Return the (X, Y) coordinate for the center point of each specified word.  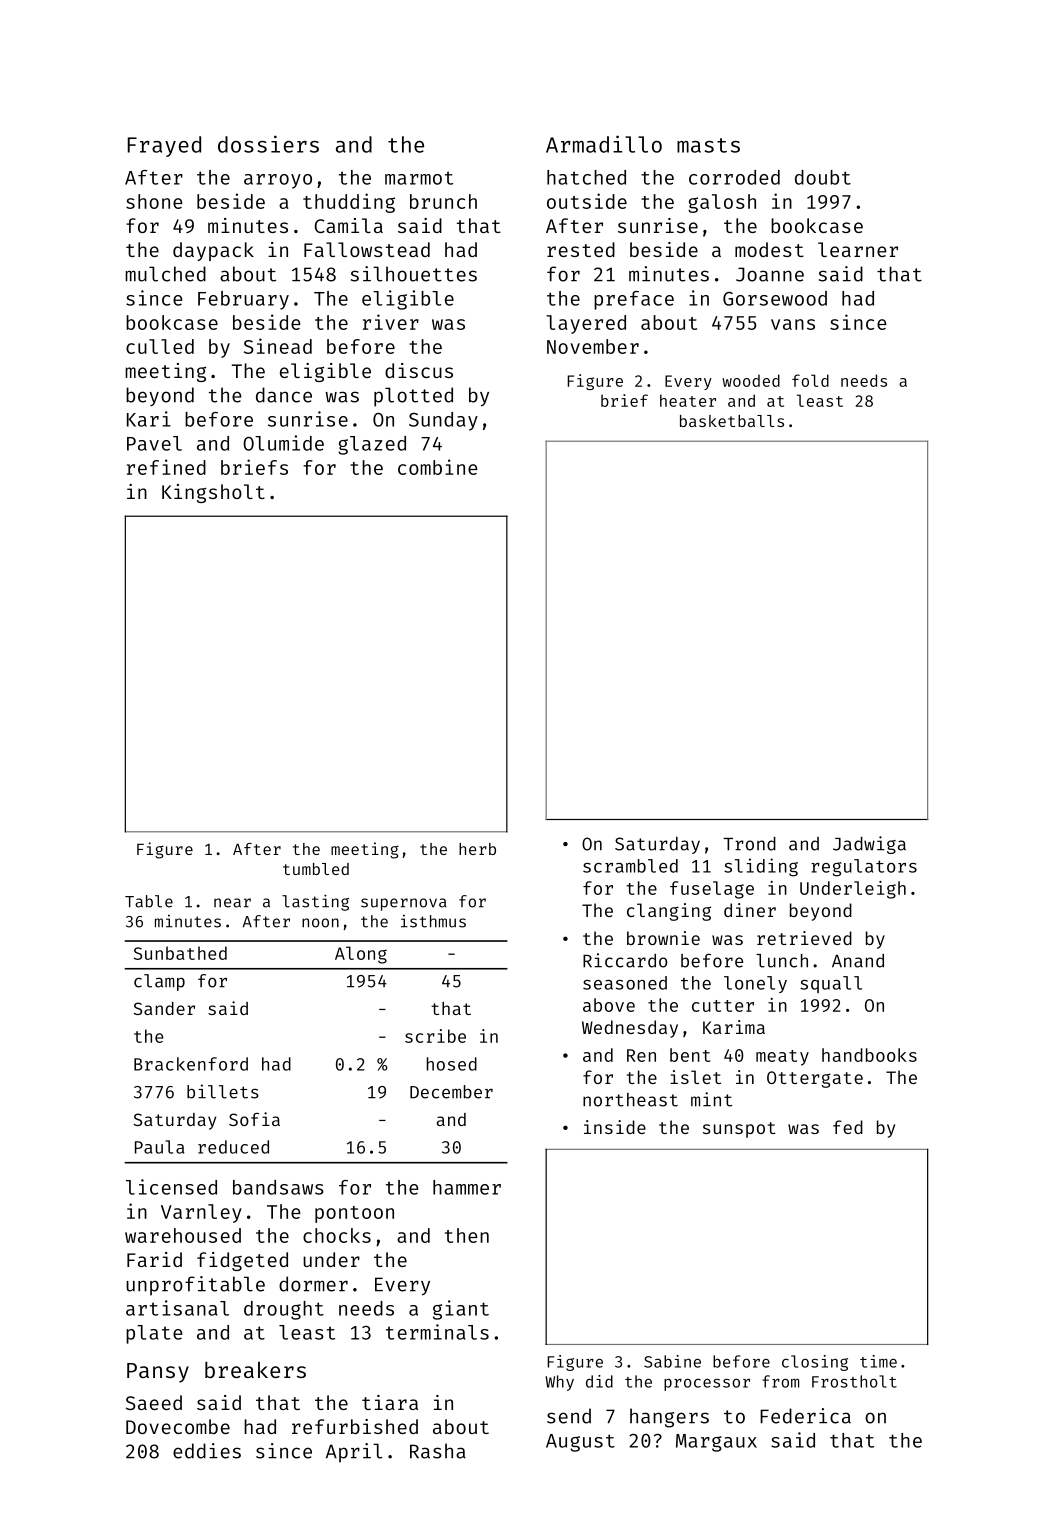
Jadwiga (869, 845)
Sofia (254, 1119)
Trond (749, 844)
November (593, 346)
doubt (823, 177)
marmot (419, 178)
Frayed (164, 146)
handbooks (869, 1055)
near (232, 903)
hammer (467, 1187)
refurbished (355, 1426)
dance (284, 395)
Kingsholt (213, 493)
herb (477, 849)
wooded (751, 380)
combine (438, 467)
